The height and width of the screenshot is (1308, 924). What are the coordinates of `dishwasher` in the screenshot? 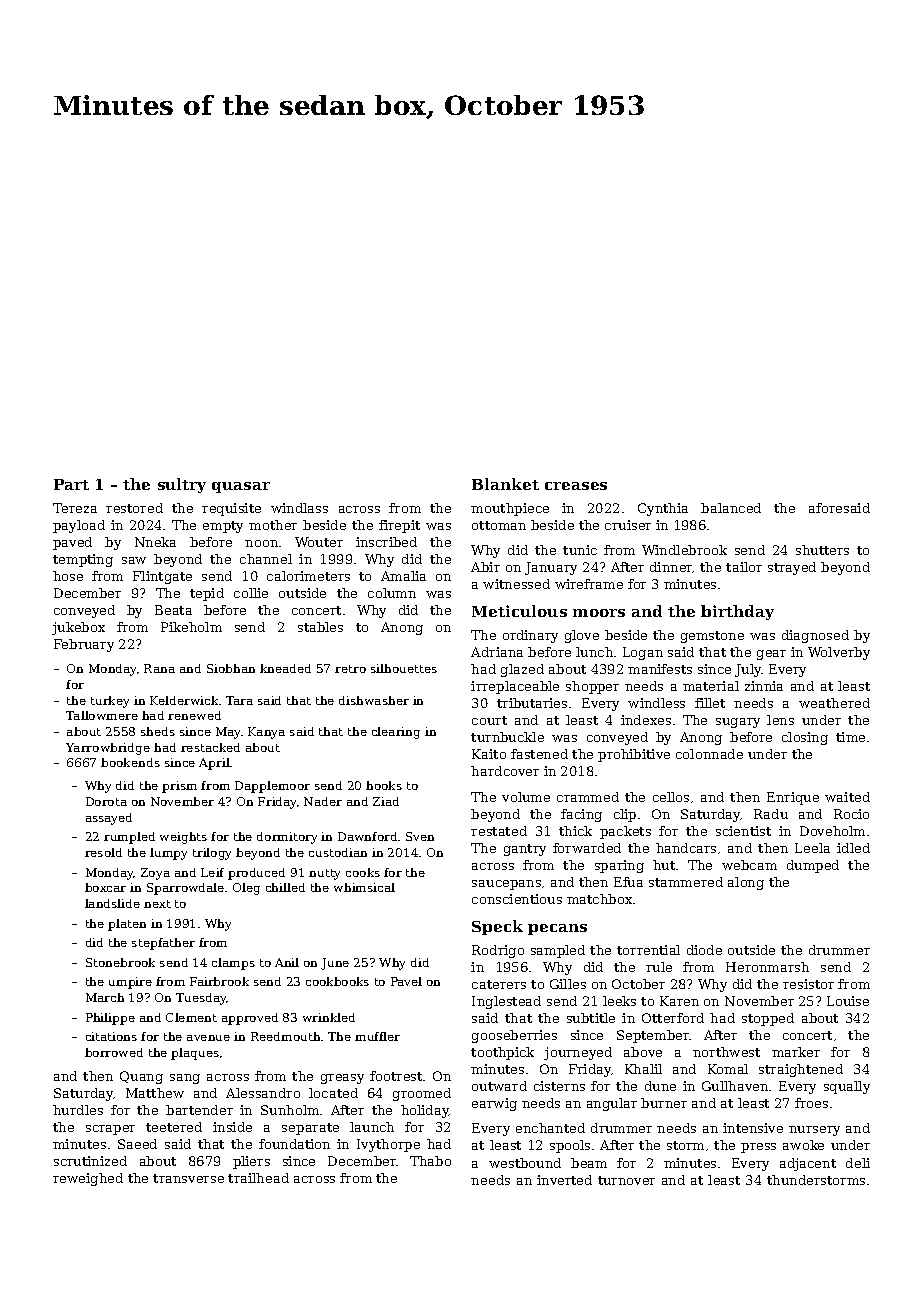 It's located at (374, 700).
